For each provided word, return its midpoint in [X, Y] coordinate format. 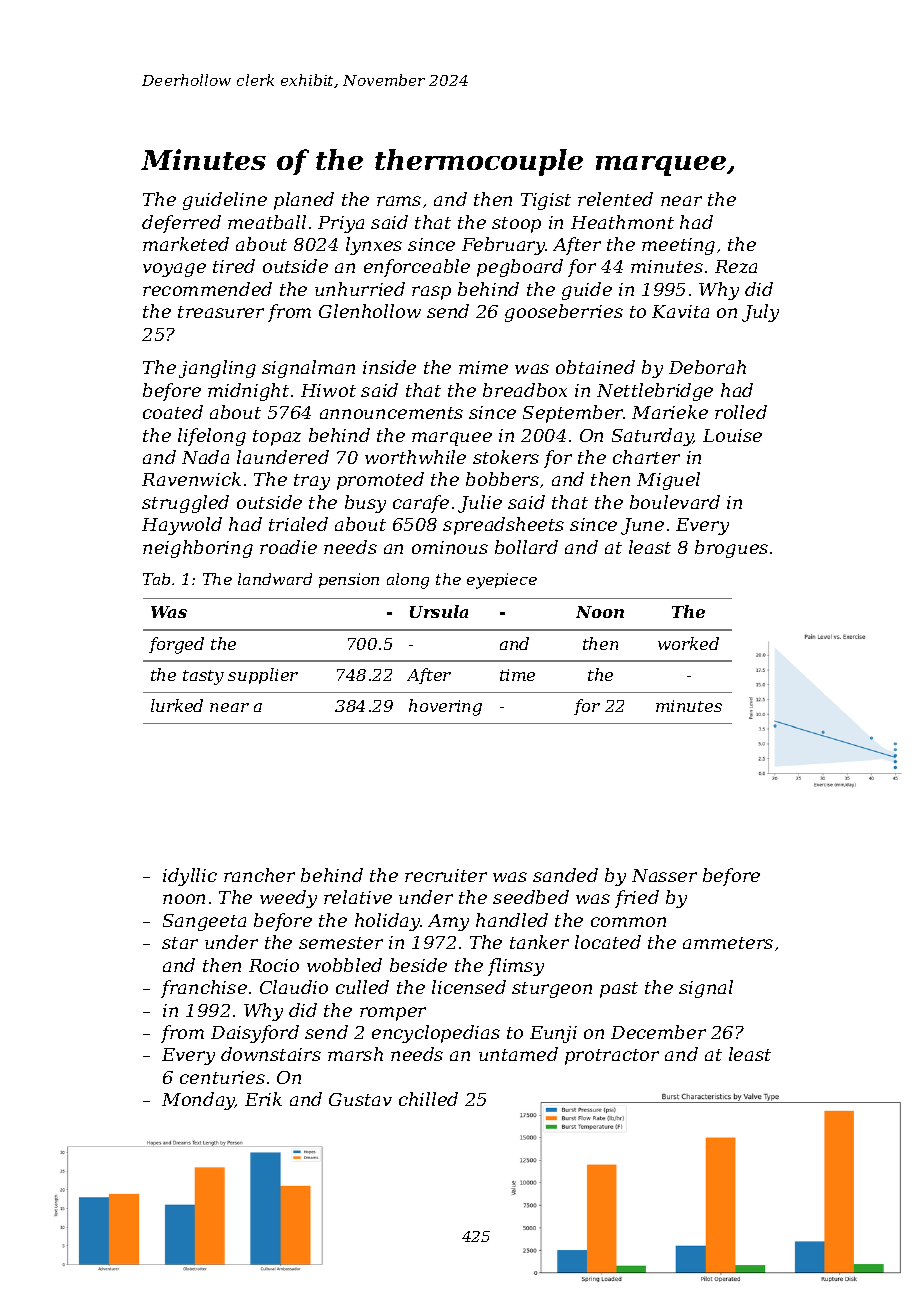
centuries [222, 1077]
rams [399, 201]
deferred [181, 224]
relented [615, 199]
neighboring [198, 549]
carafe [421, 504]
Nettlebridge [655, 392]
